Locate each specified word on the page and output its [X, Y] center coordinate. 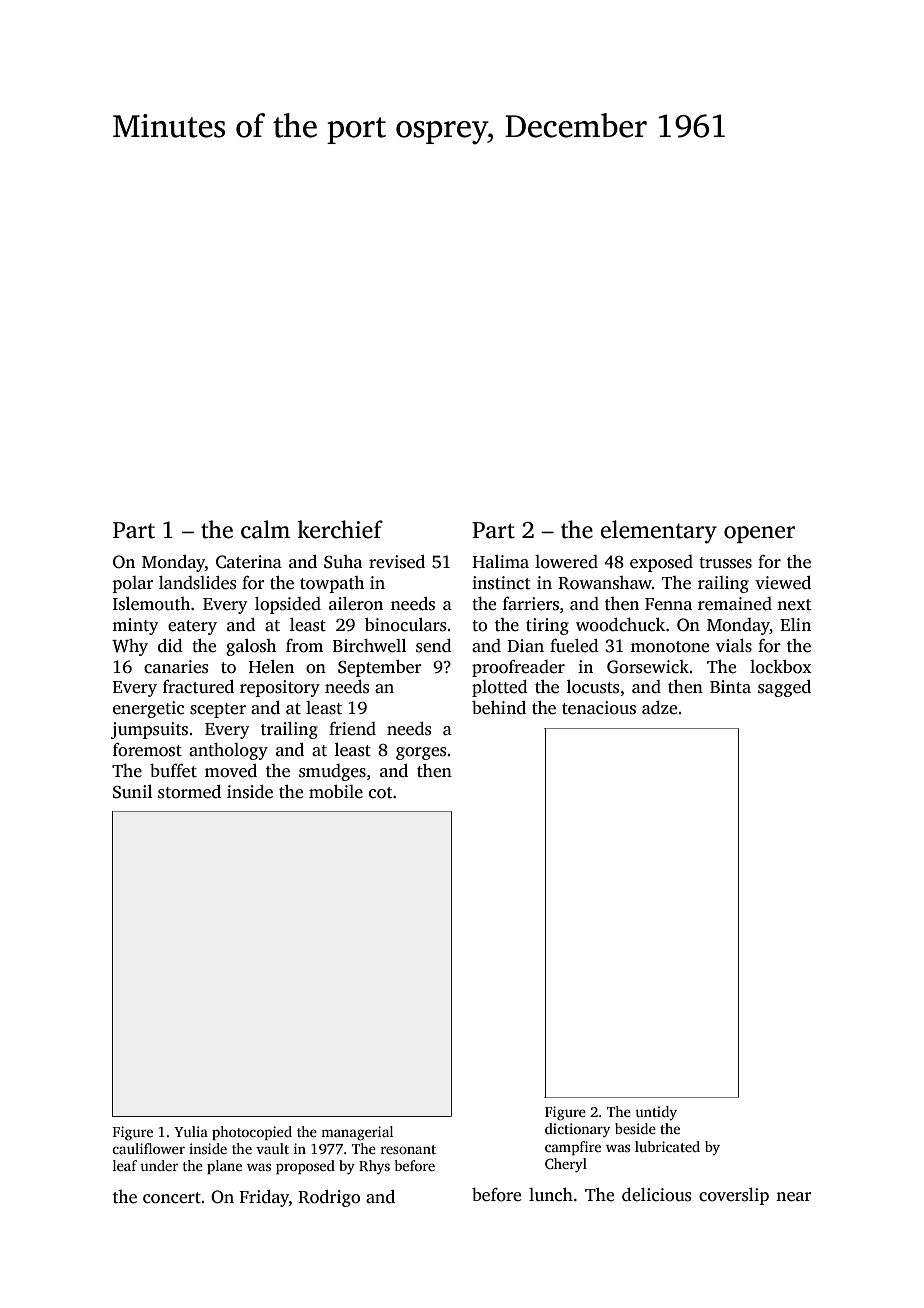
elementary [658, 532]
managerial [357, 1133]
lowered [566, 562]
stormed [189, 792]
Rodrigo [329, 1198]
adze [659, 708]
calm [265, 529]
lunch [551, 1195]
